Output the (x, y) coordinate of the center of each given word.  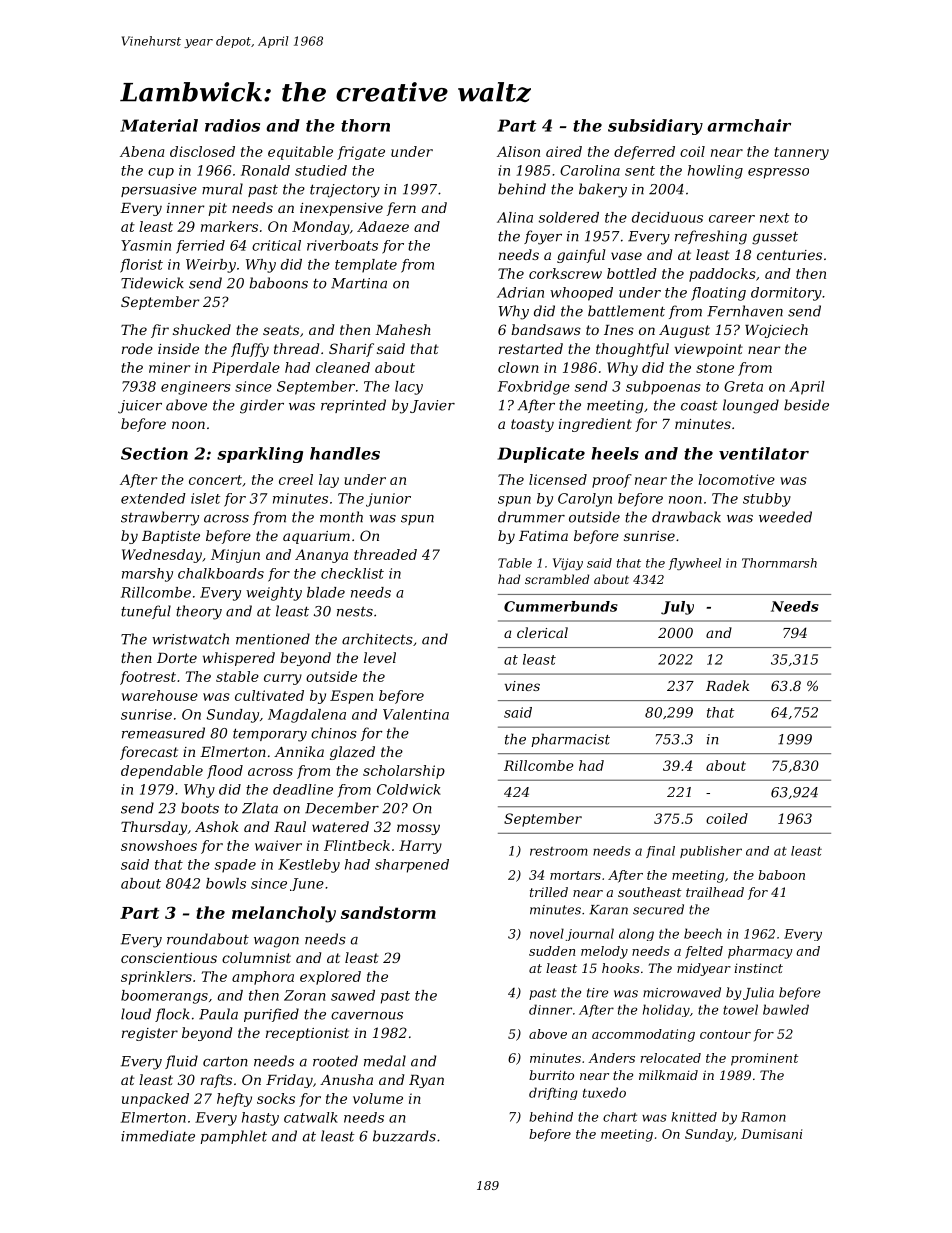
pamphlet (233, 1137)
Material (159, 125)
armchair (749, 125)
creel (296, 479)
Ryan (426, 1081)
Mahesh (403, 329)
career (732, 219)
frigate (361, 153)
